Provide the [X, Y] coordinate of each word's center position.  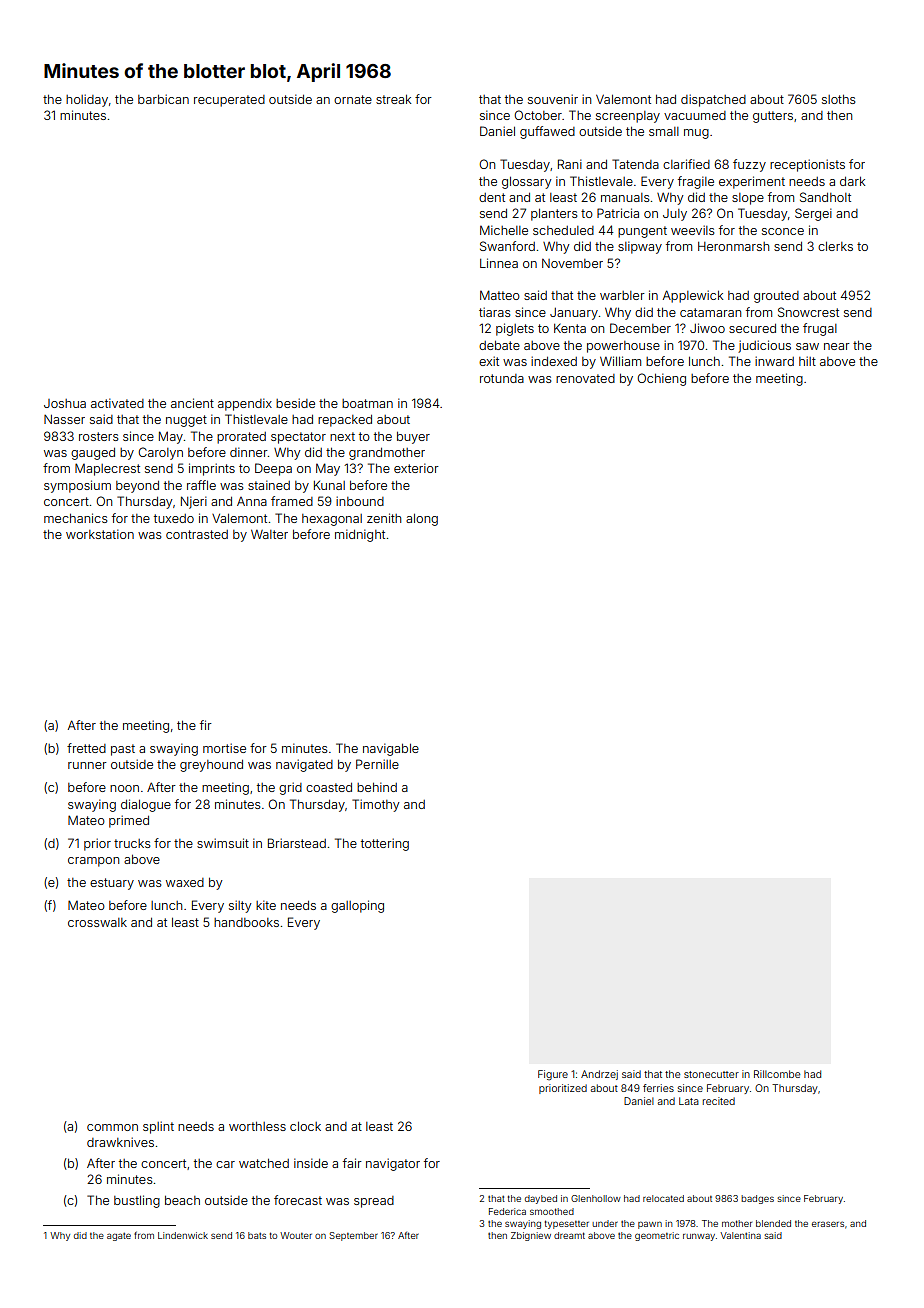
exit [489, 361]
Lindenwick [183, 1235]
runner [87, 765]
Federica [507, 1211]
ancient [192, 403]
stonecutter [711, 1074]
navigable [391, 749]
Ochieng [661, 379]
